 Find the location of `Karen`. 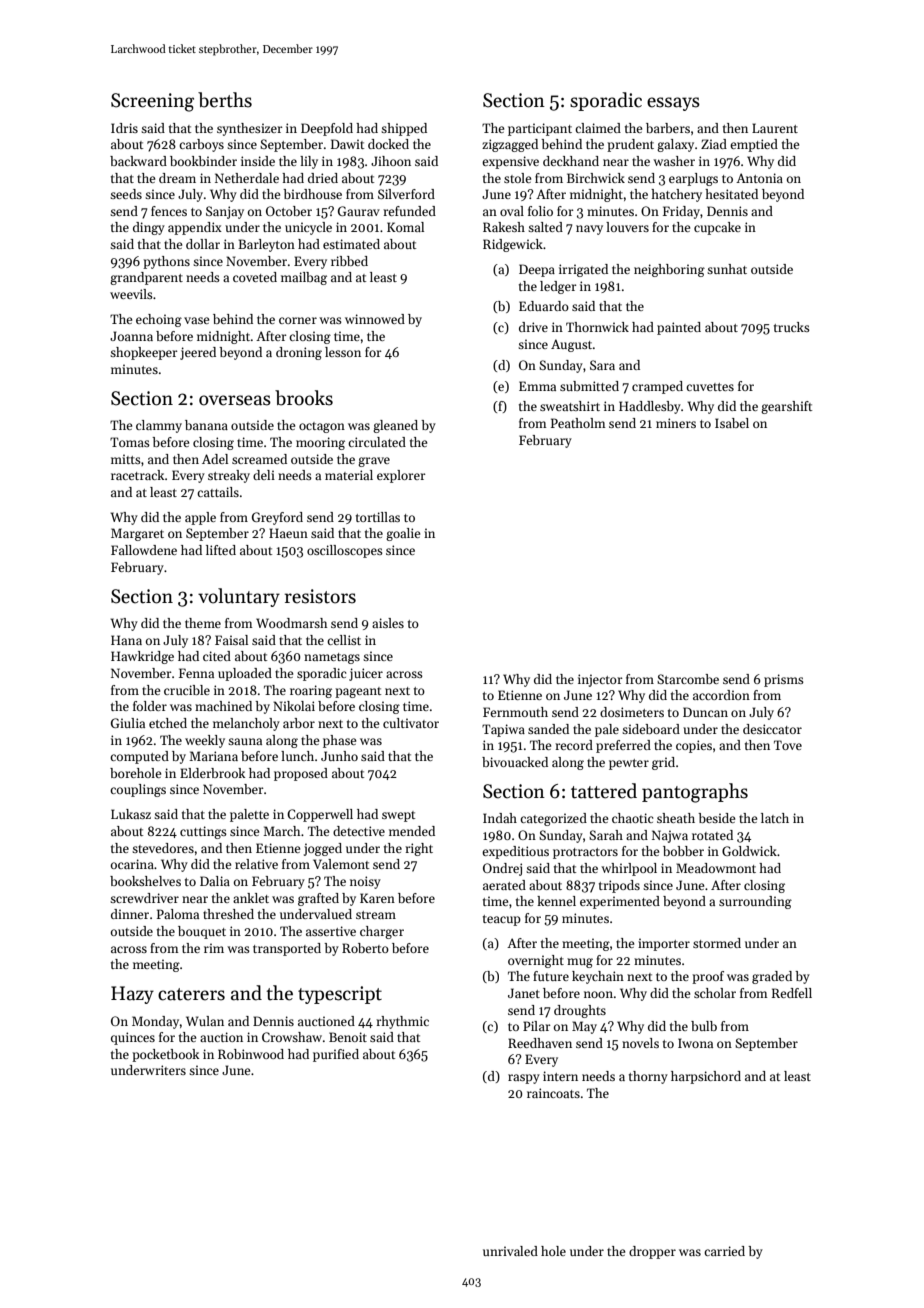

Karen is located at coordinates (377, 898).
